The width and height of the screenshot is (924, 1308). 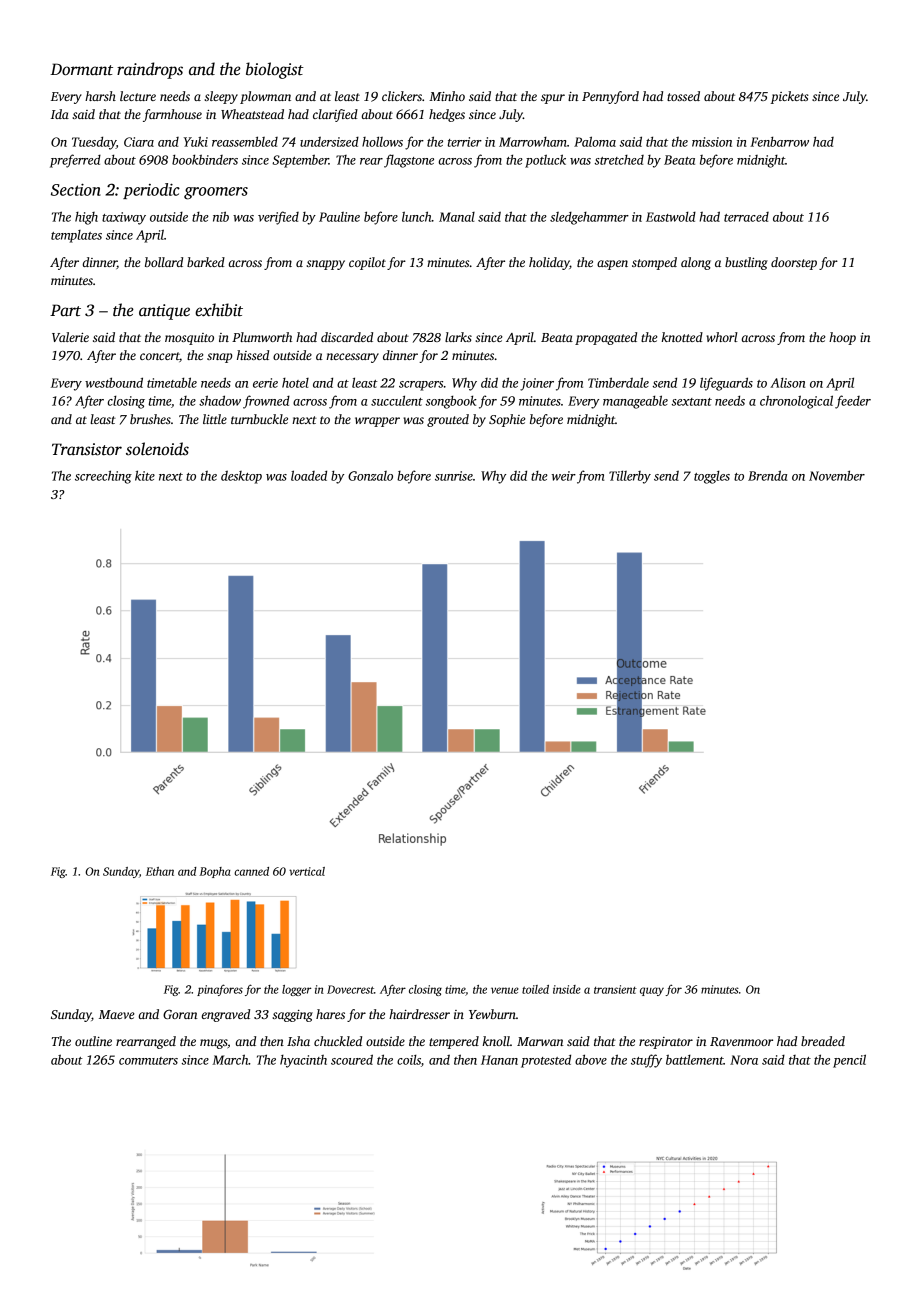 I want to click on Valerie, so click(x=70, y=337).
